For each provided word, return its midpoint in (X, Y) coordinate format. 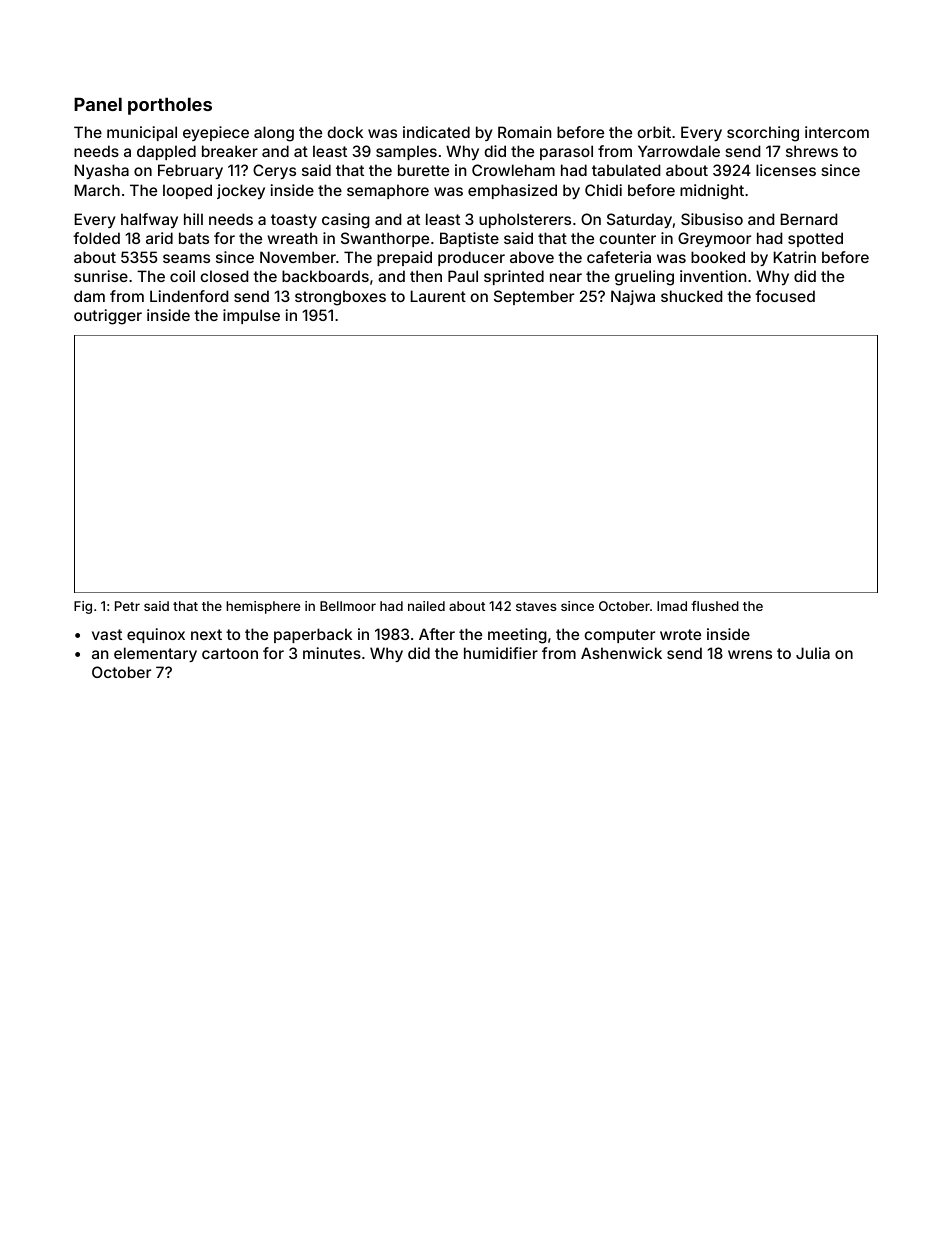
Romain (524, 132)
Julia (813, 653)
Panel (98, 104)
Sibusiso (712, 219)
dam (89, 296)
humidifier (501, 653)
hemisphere (263, 607)
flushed (715, 606)
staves (536, 606)
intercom (837, 132)
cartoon (230, 653)
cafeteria (619, 257)
